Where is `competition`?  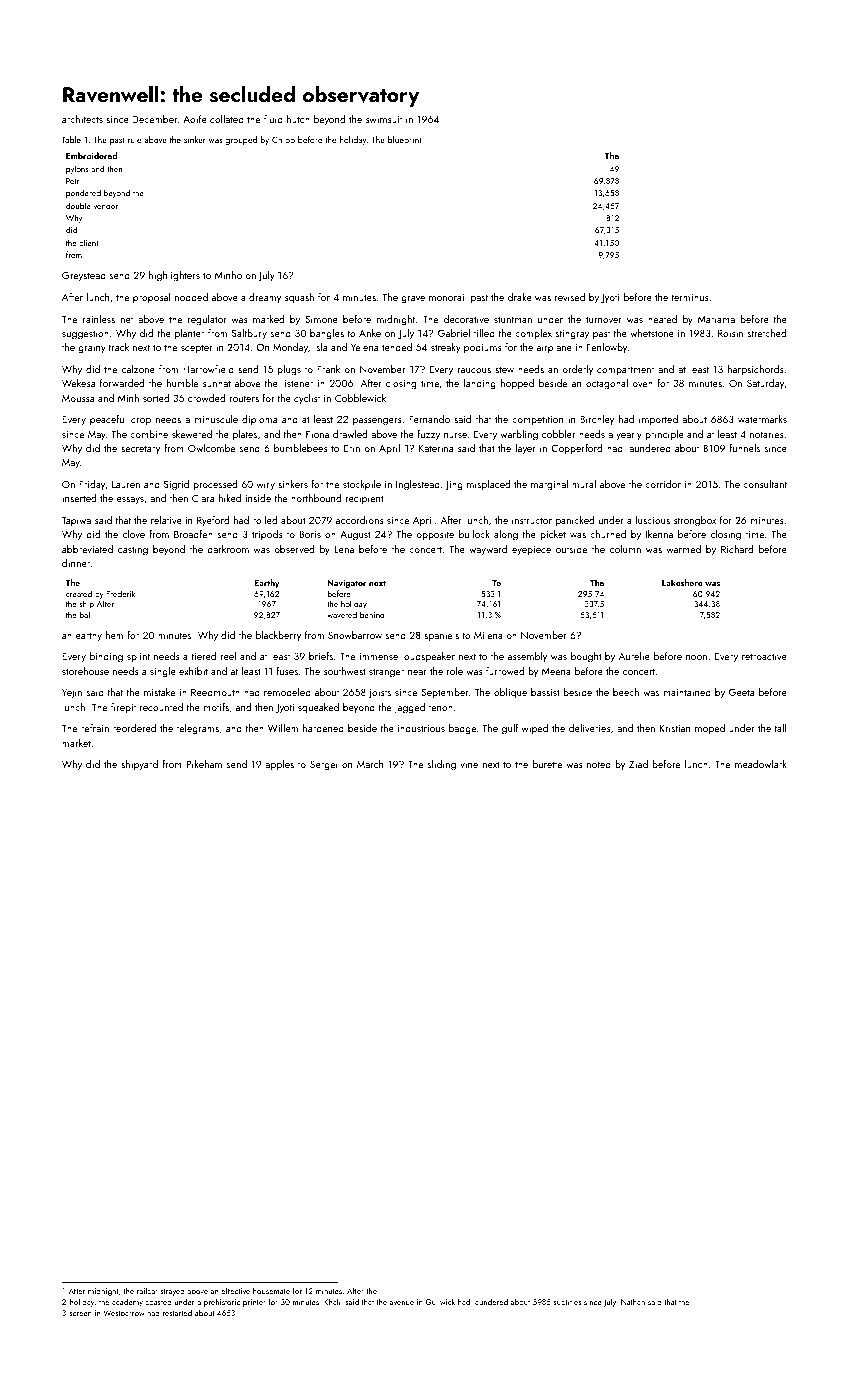
competition is located at coordinates (537, 420).
